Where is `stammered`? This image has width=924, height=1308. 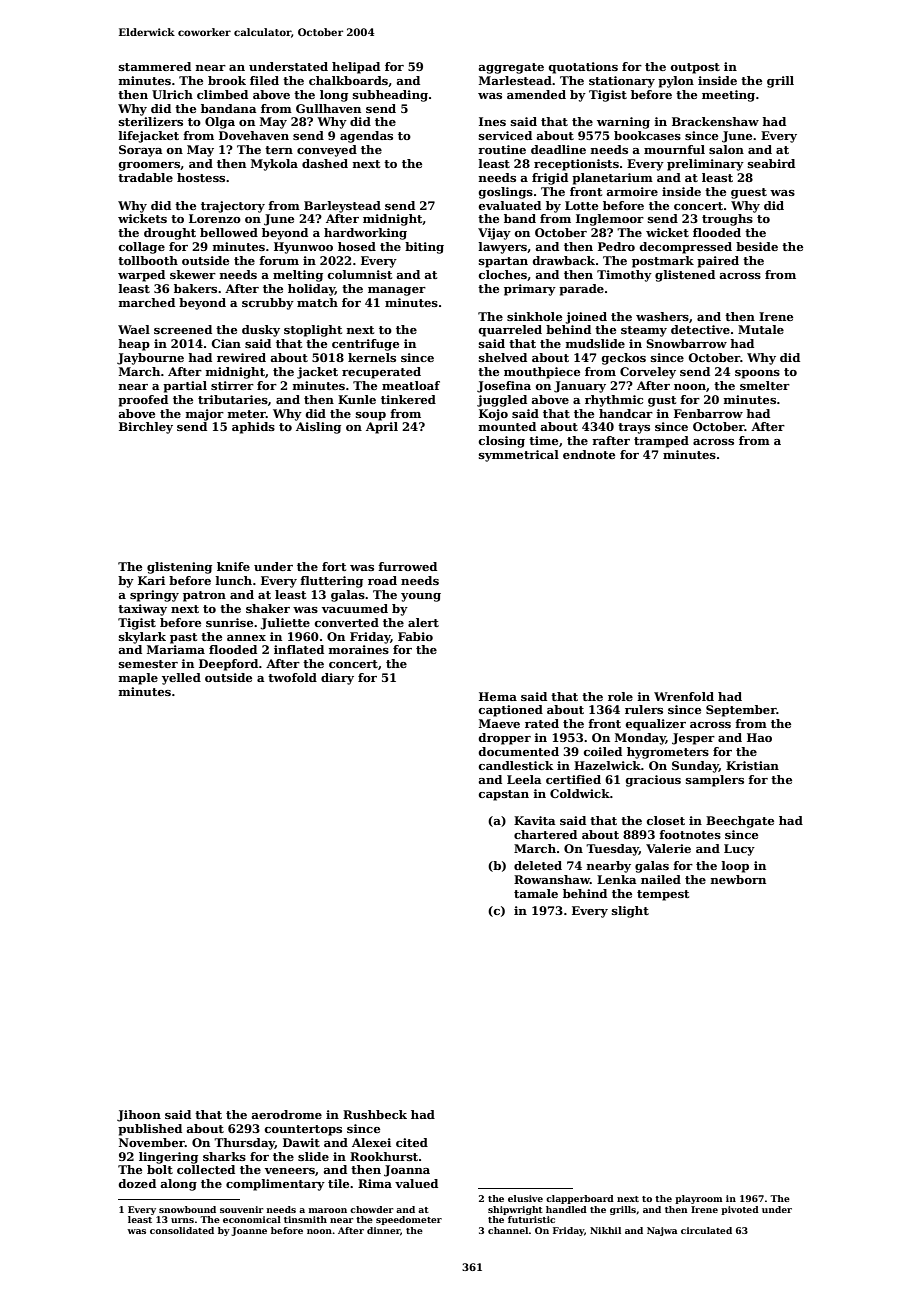
stammered is located at coordinates (155, 66).
